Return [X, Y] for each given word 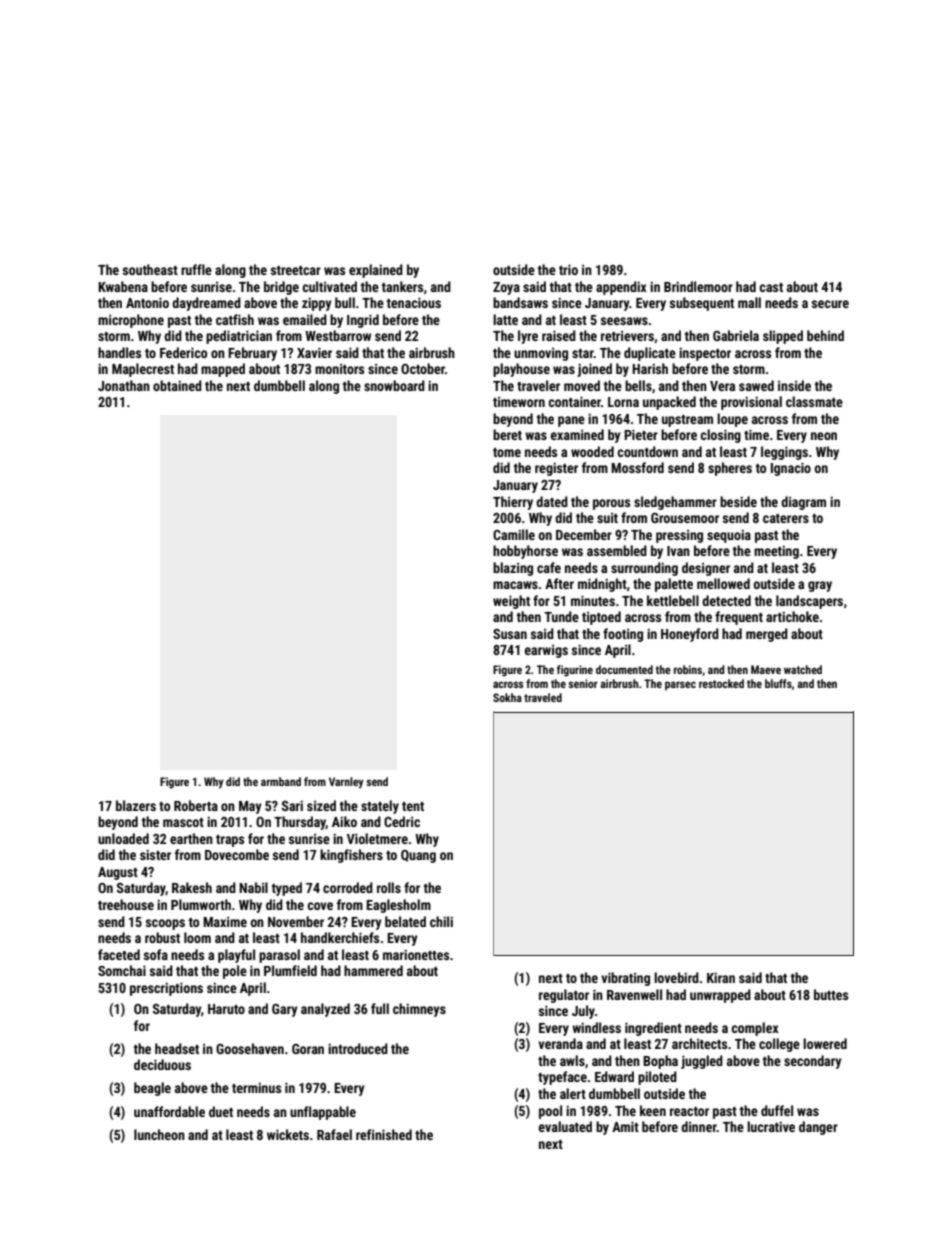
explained [376, 271]
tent [413, 806]
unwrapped [720, 996]
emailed [305, 319]
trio [568, 269]
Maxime [225, 922]
